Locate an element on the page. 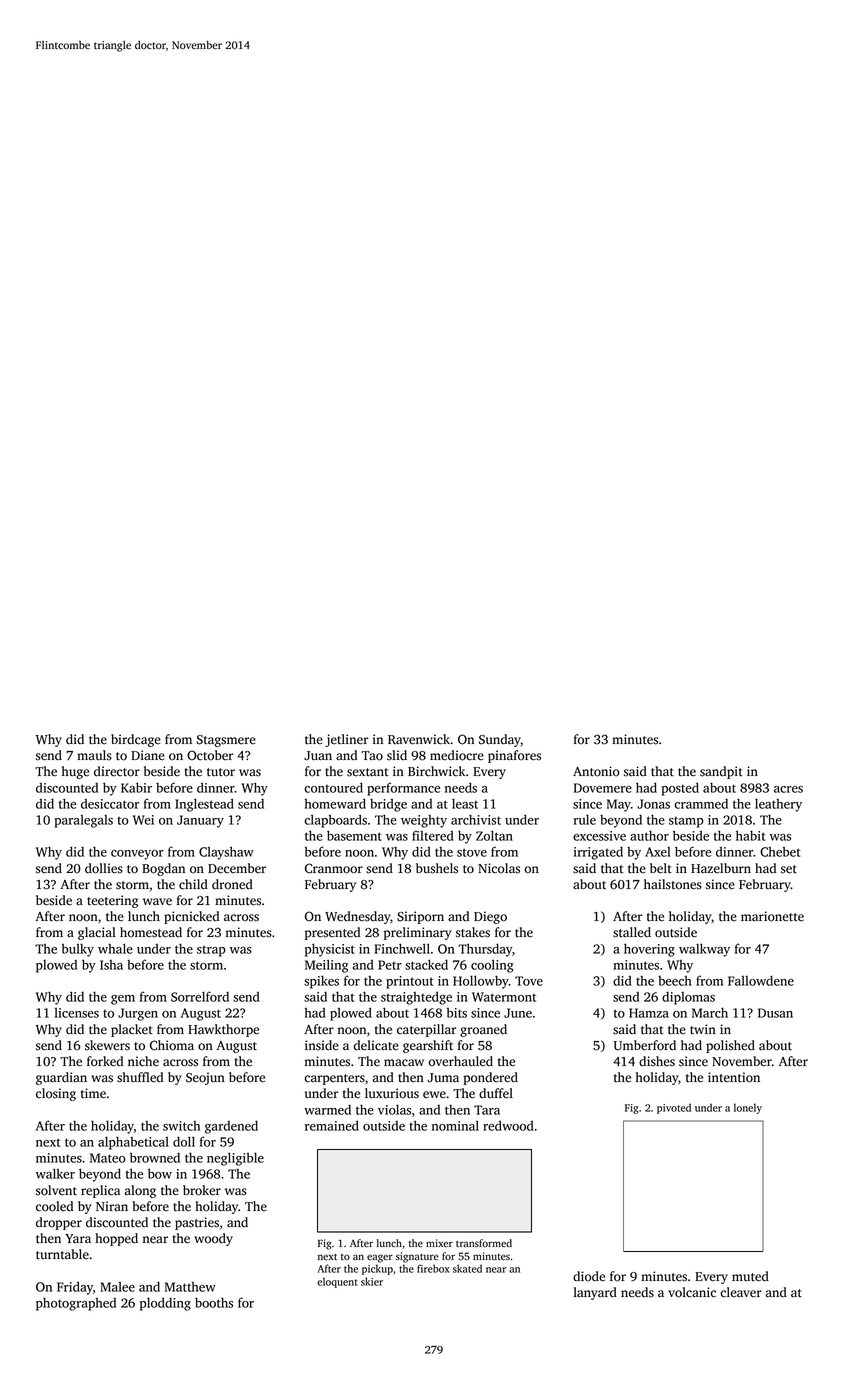 The height and width of the document is (1400, 849). redwood is located at coordinates (508, 1125).
